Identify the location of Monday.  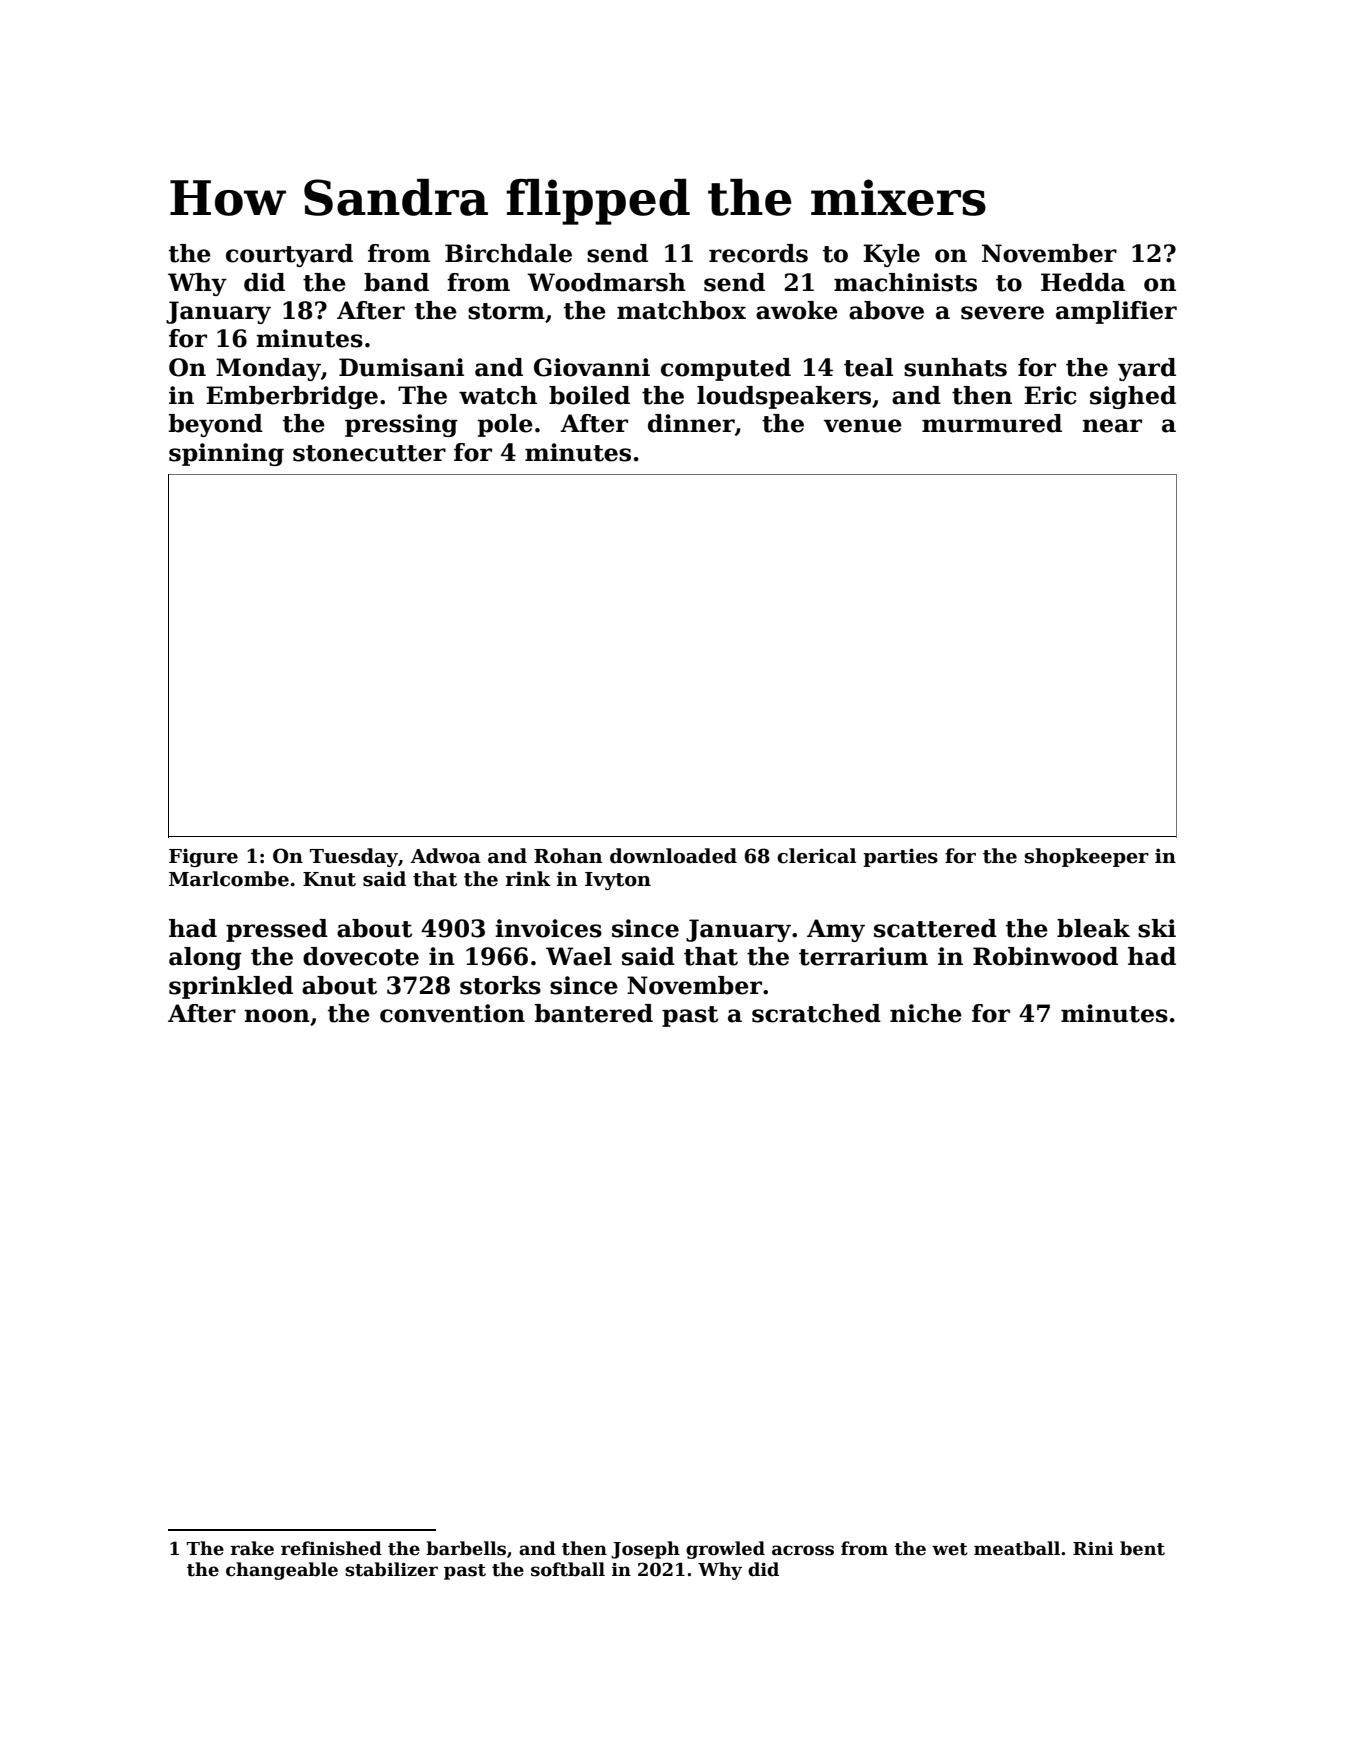
(268, 369).
